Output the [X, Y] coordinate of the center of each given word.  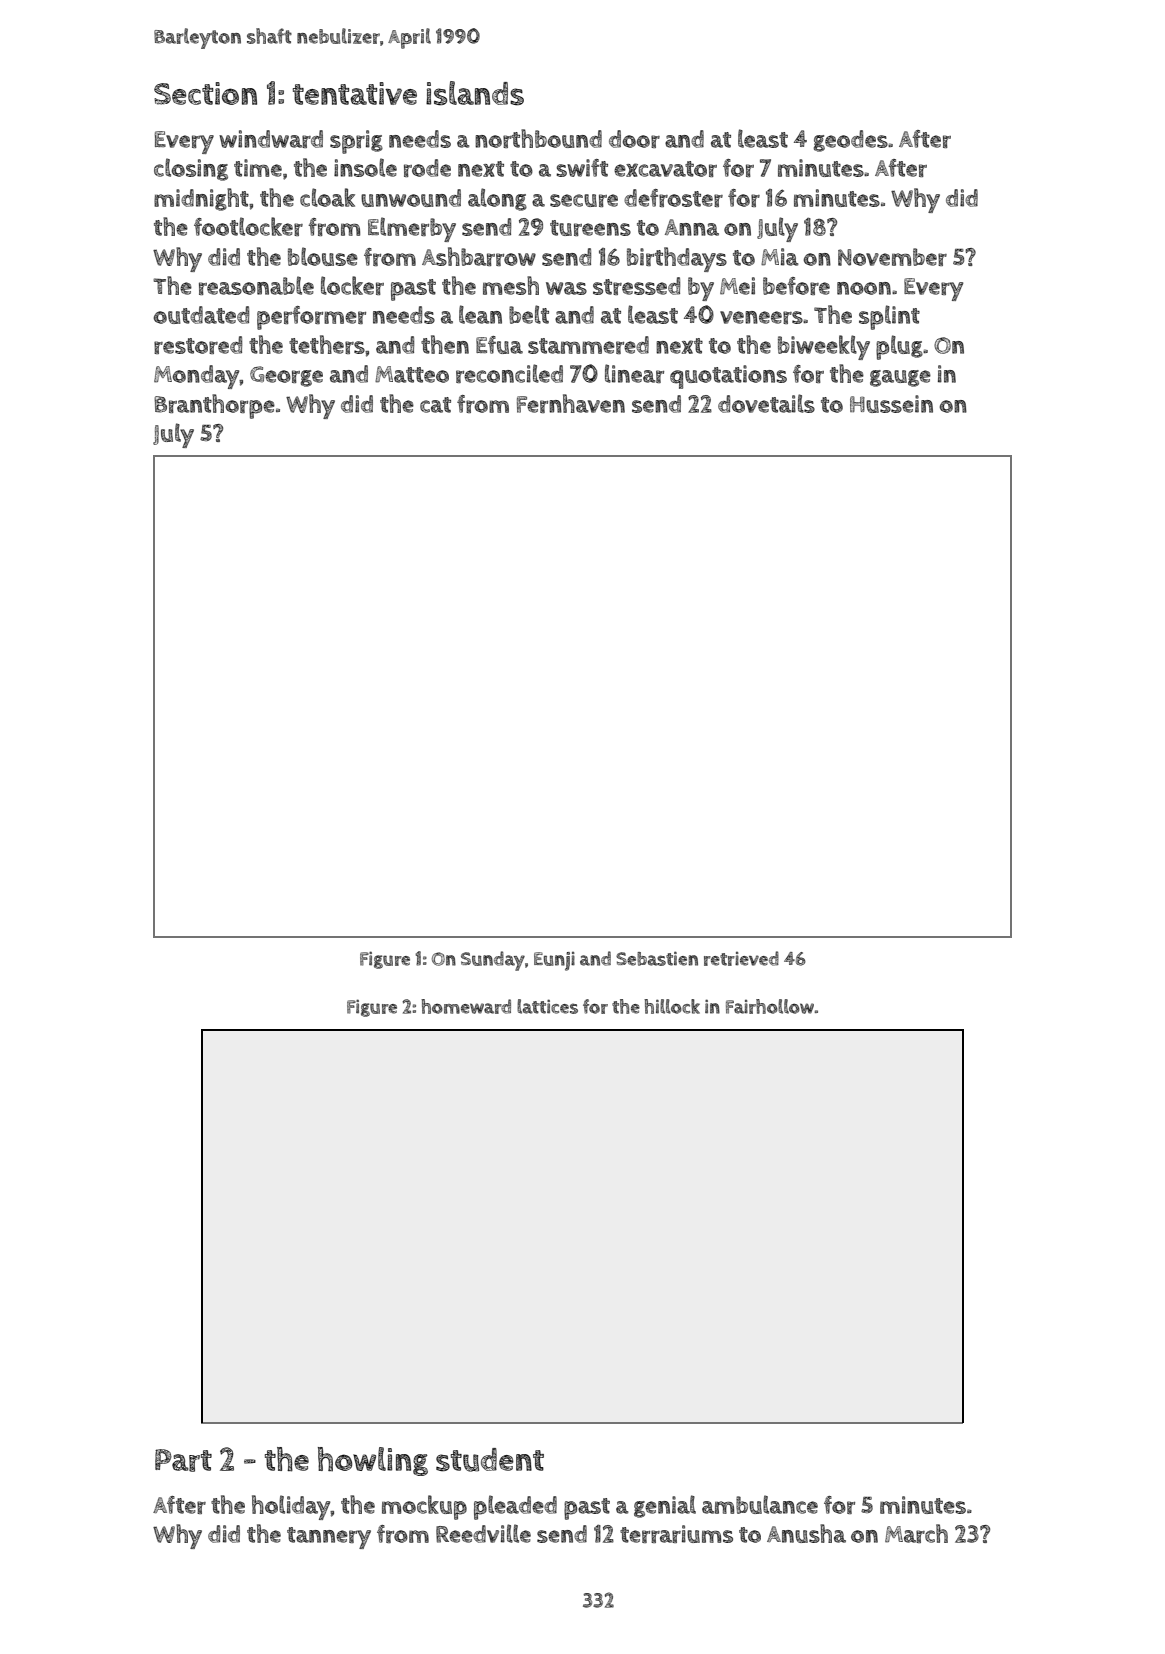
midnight [201, 199]
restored [198, 345]
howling [373, 1461]
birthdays [677, 259]
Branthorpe [214, 406]
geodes [851, 141]
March [916, 1533]
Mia [780, 257]
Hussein [891, 404]
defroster [673, 198]
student [490, 1460]
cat [435, 405]
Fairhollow [770, 1006]
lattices [547, 1006]
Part [183, 1460]
